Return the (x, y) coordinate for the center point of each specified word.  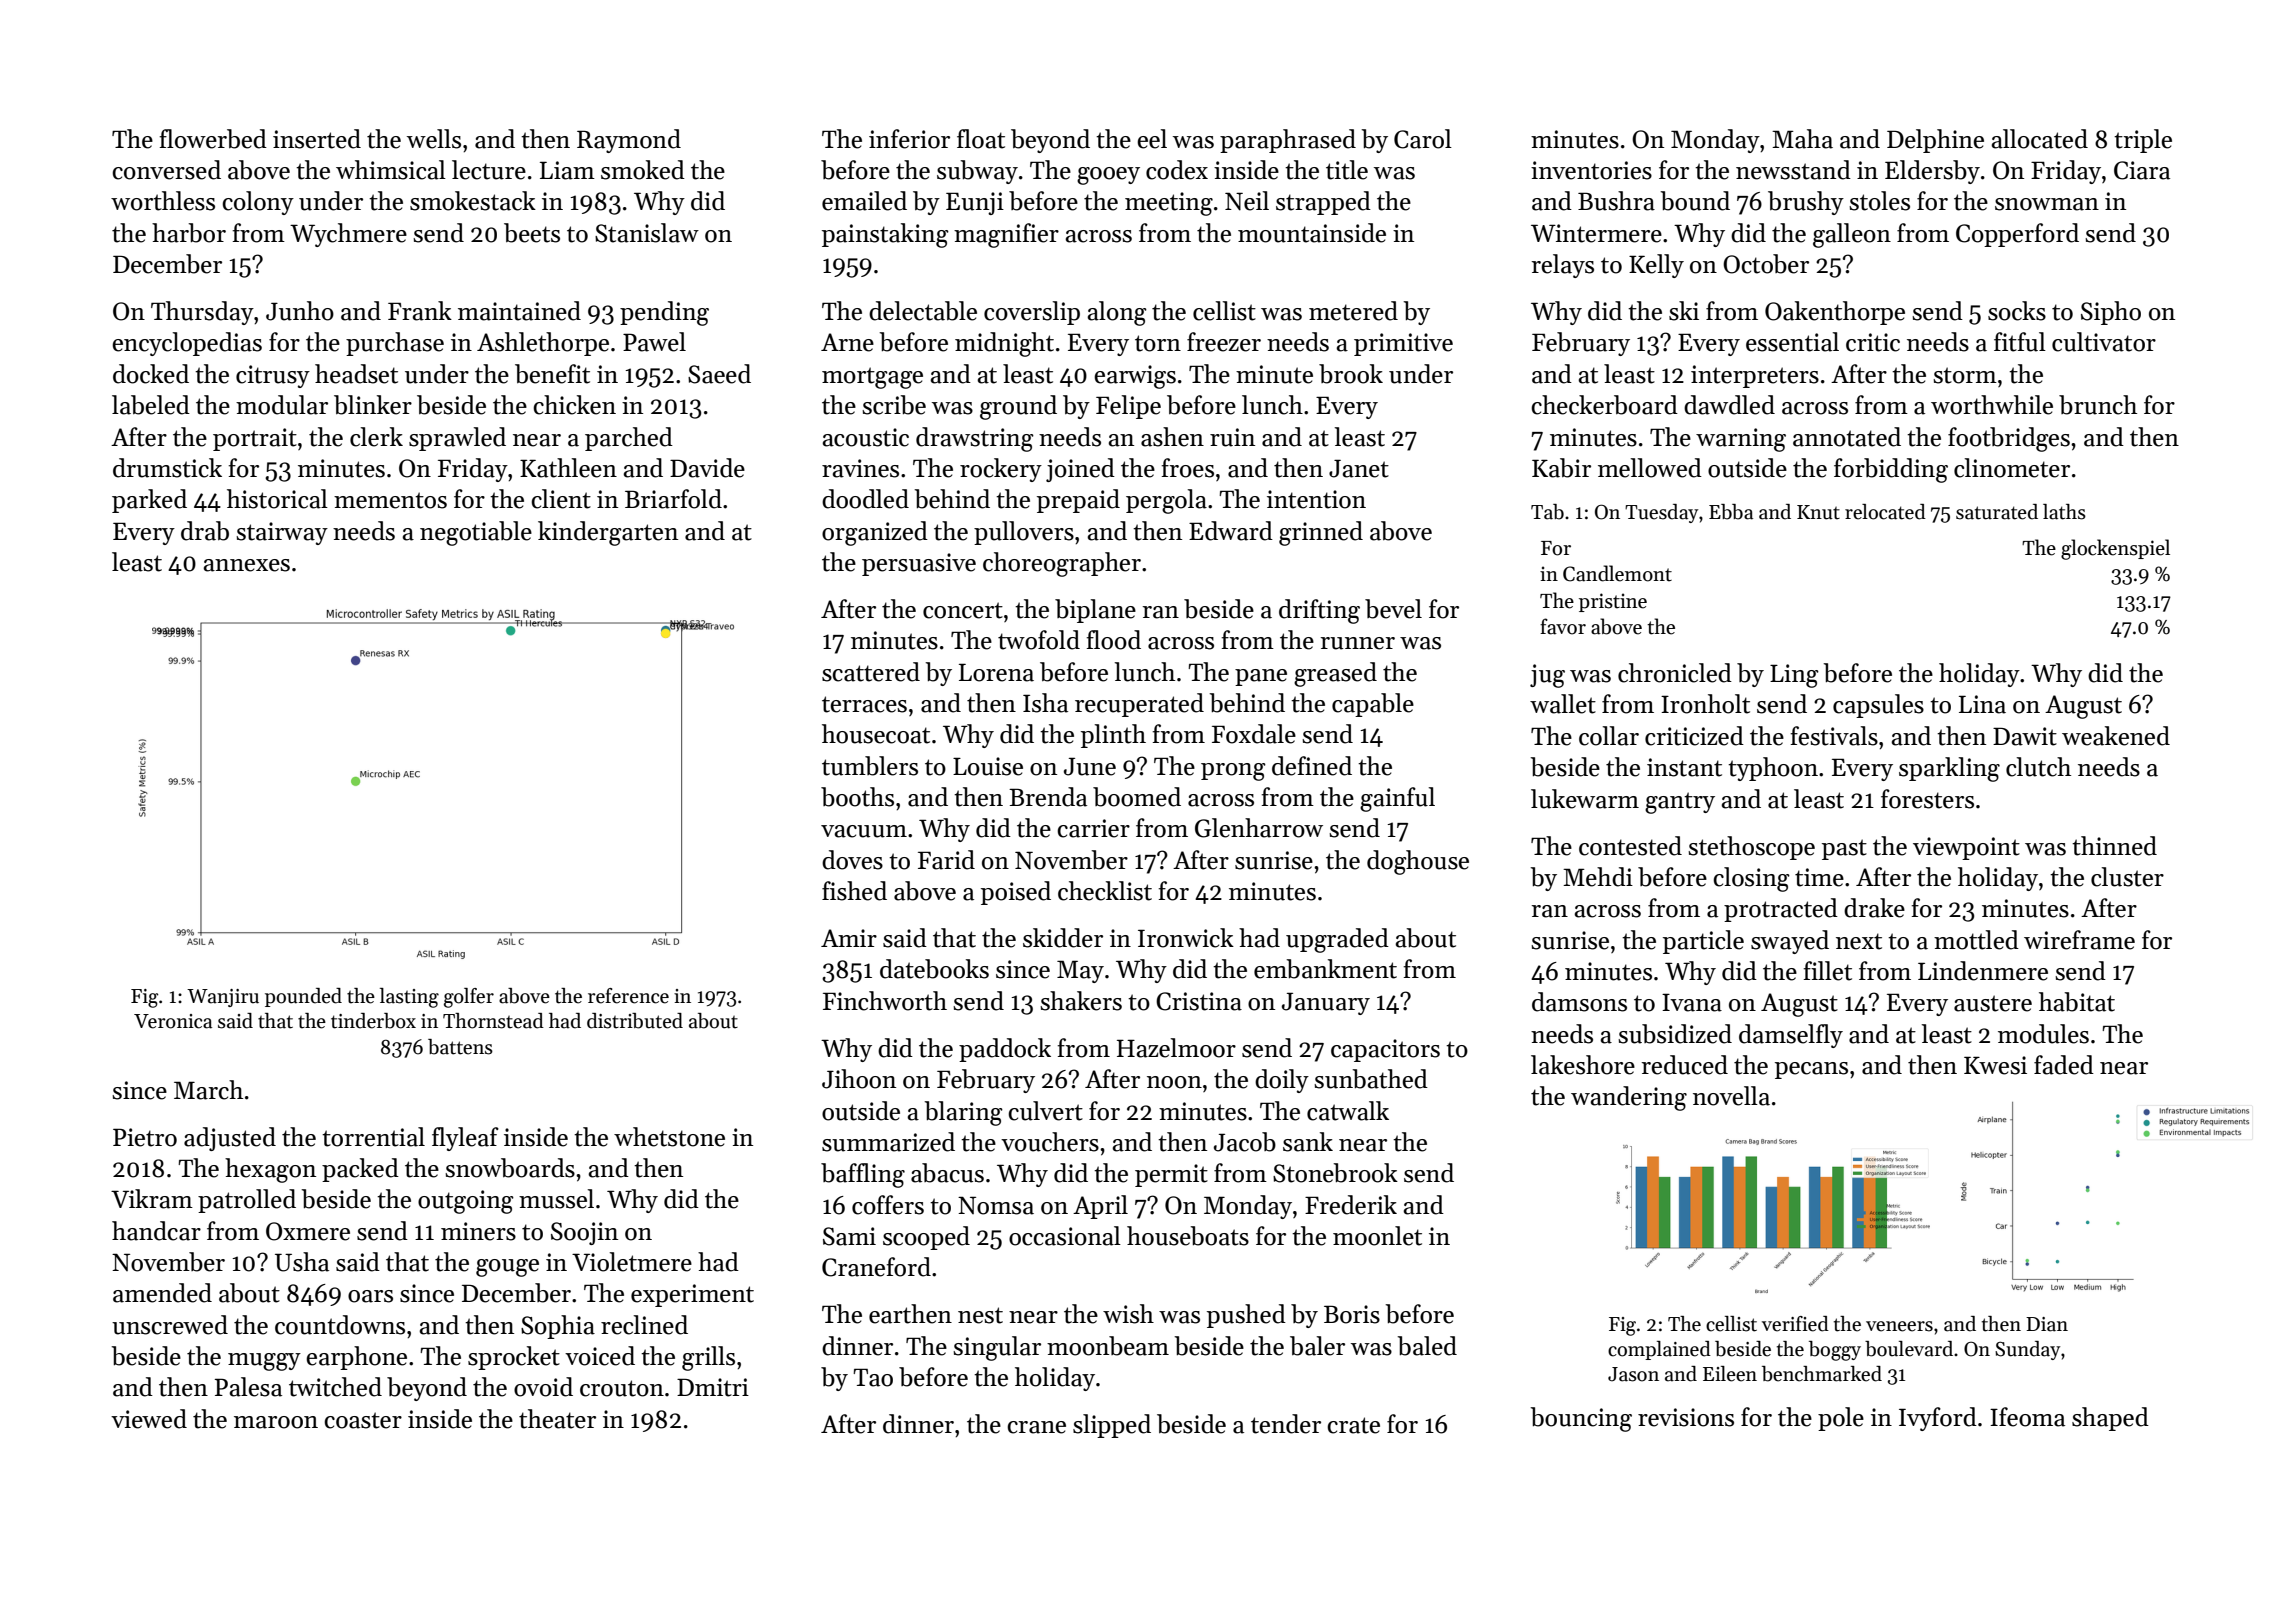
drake (1874, 908)
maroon (276, 1422)
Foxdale (1254, 734)
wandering (1629, 1098)
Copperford (2017, 235)
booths (857, 797)
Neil (1247, 201)
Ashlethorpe (543, 344)
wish (1128, 1314)
